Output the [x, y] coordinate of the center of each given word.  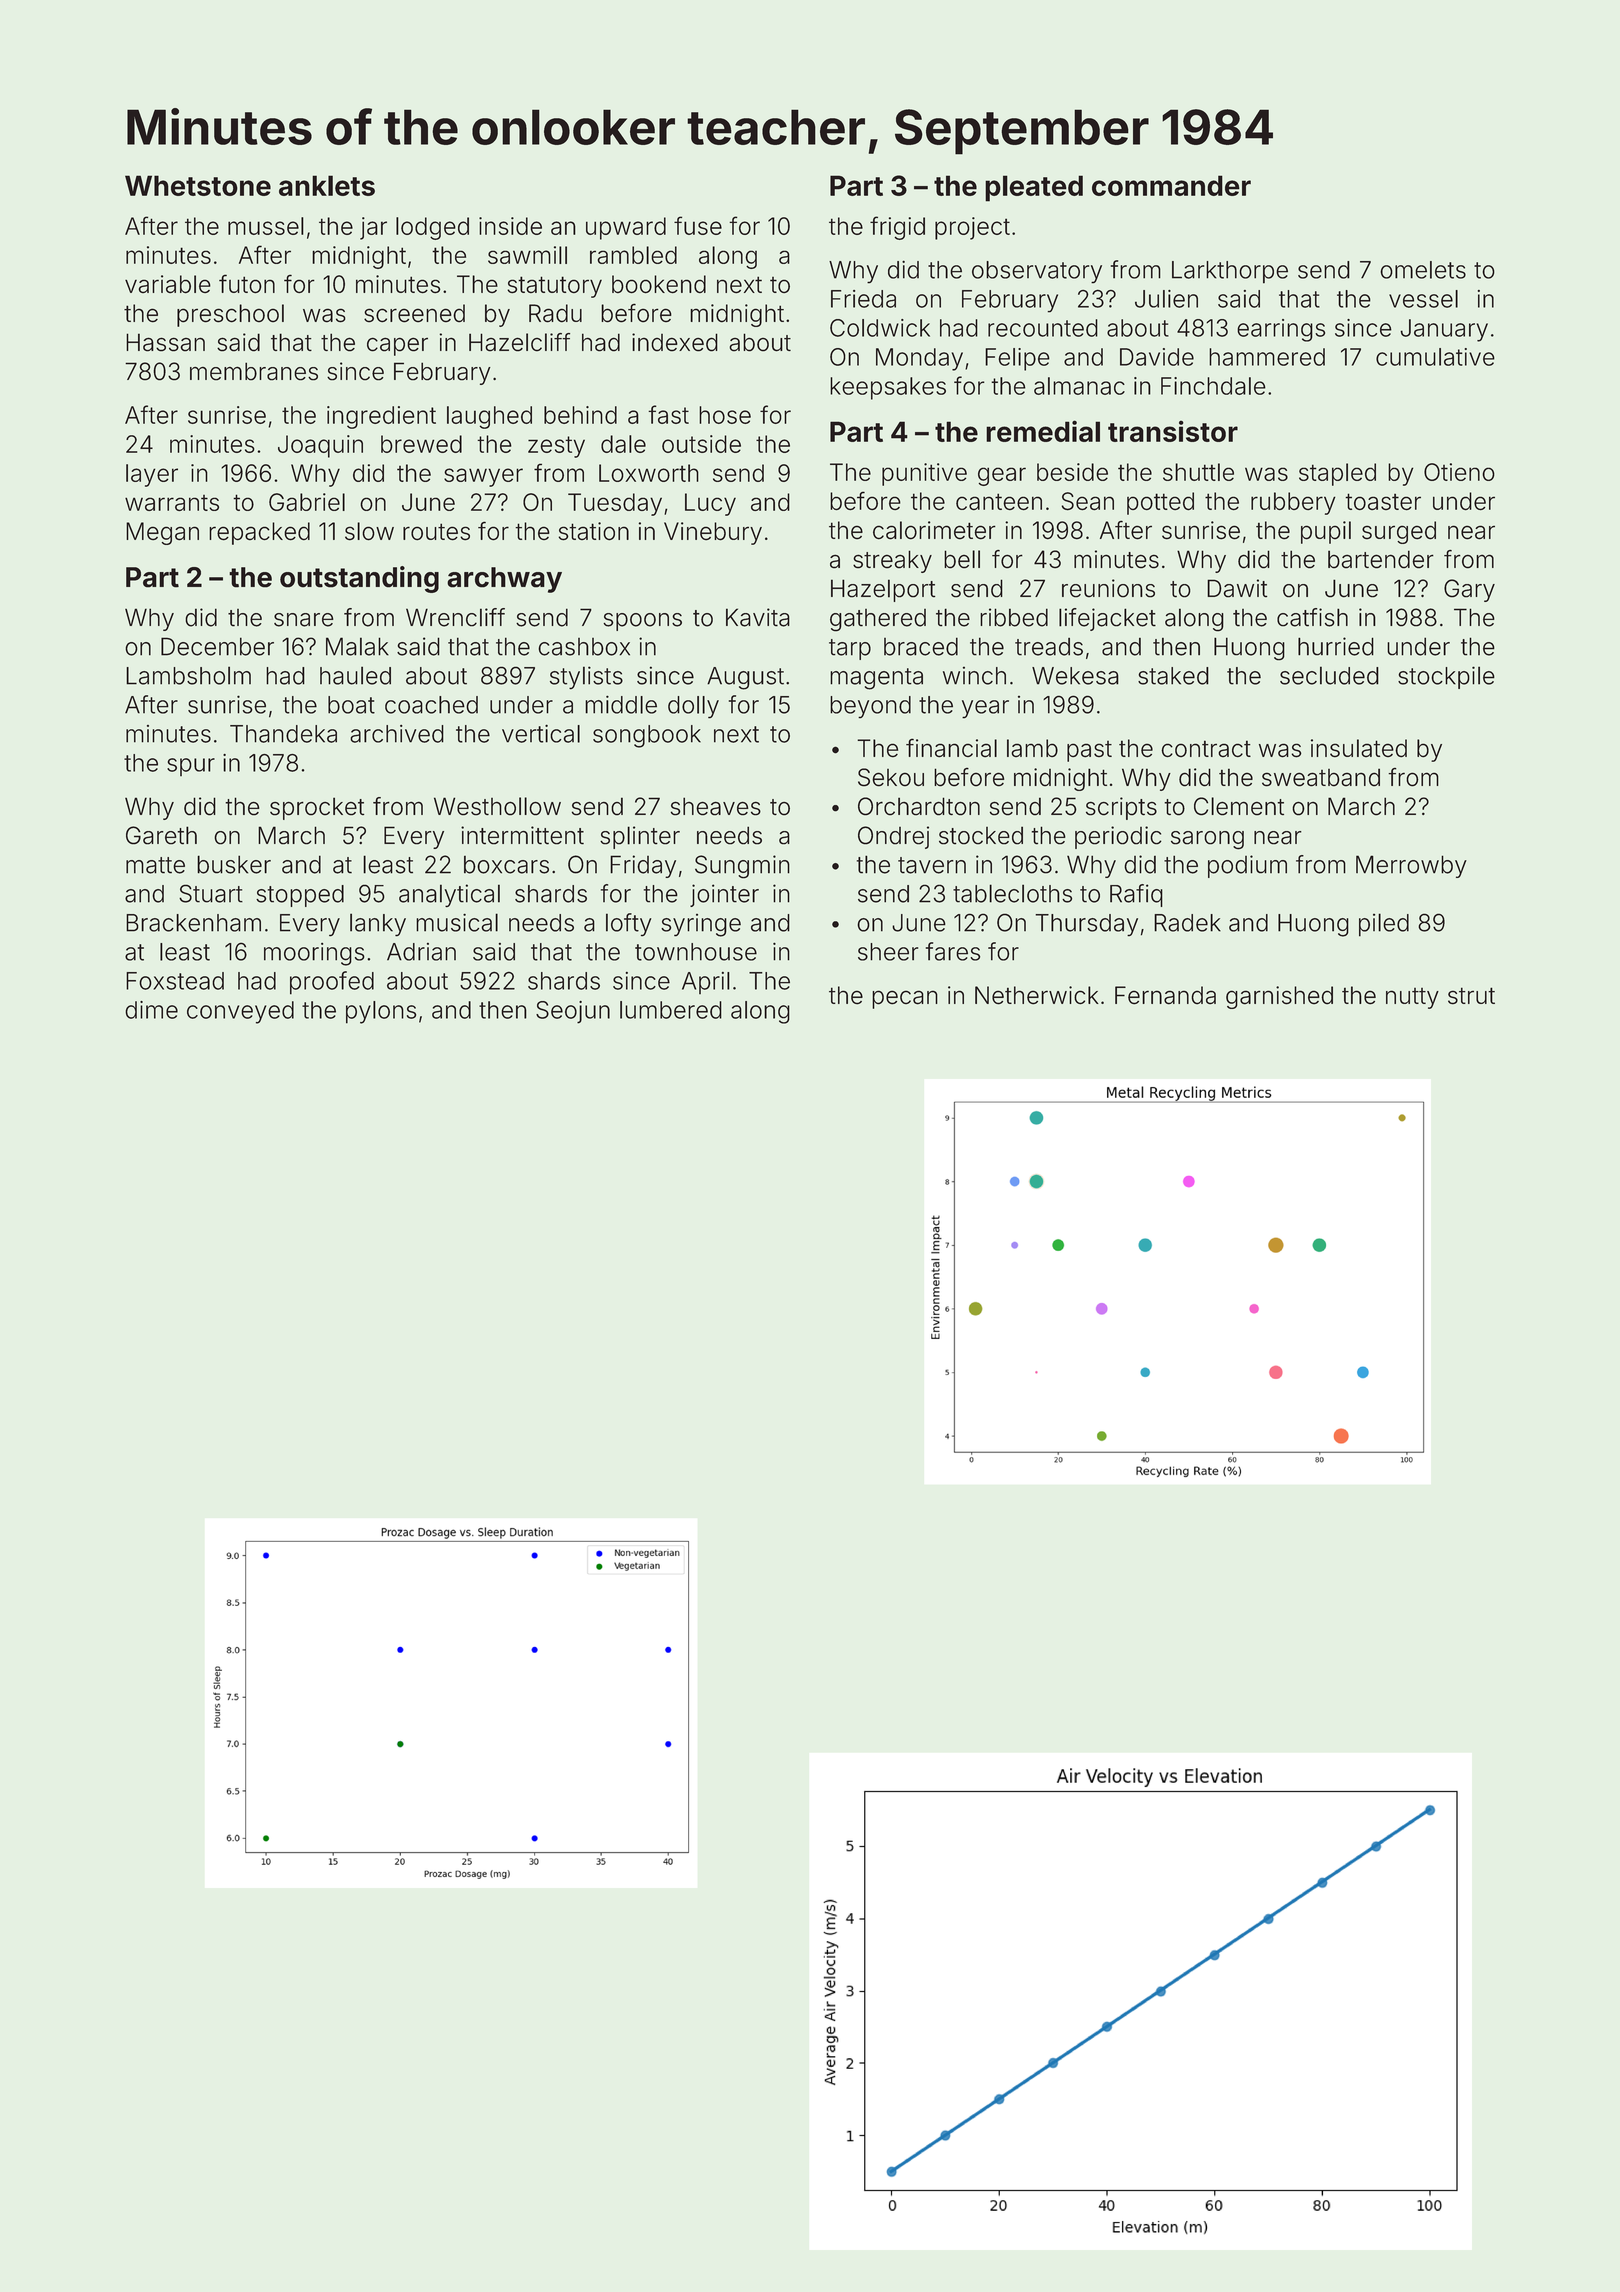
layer [152, 475]
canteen [999, 501]
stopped [300, 896]
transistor [1173, 431]
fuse [698, 225]
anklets [327, 185]
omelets [1423, 270]
